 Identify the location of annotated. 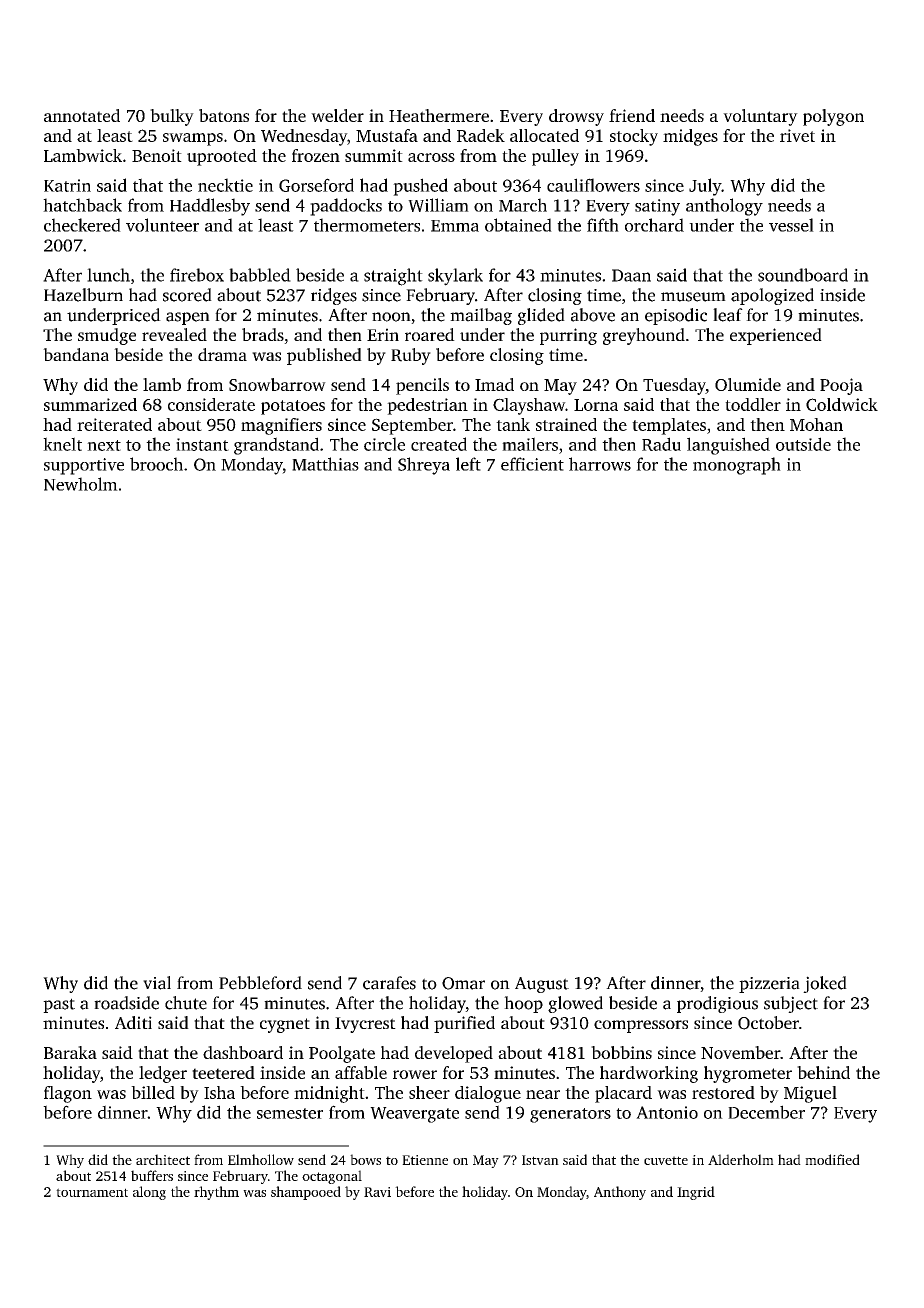
(82, 115).
